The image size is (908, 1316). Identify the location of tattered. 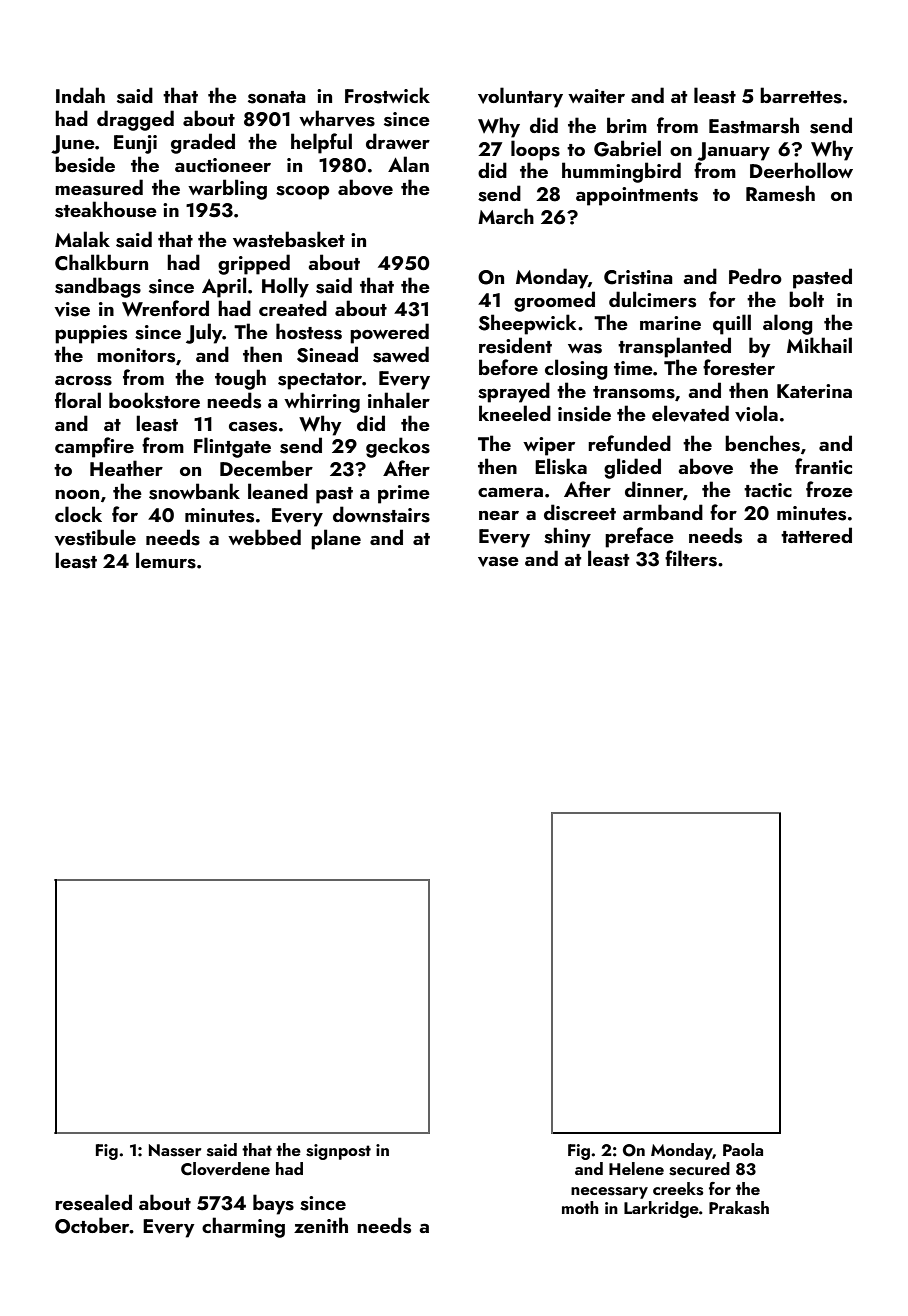
(816, 535).
